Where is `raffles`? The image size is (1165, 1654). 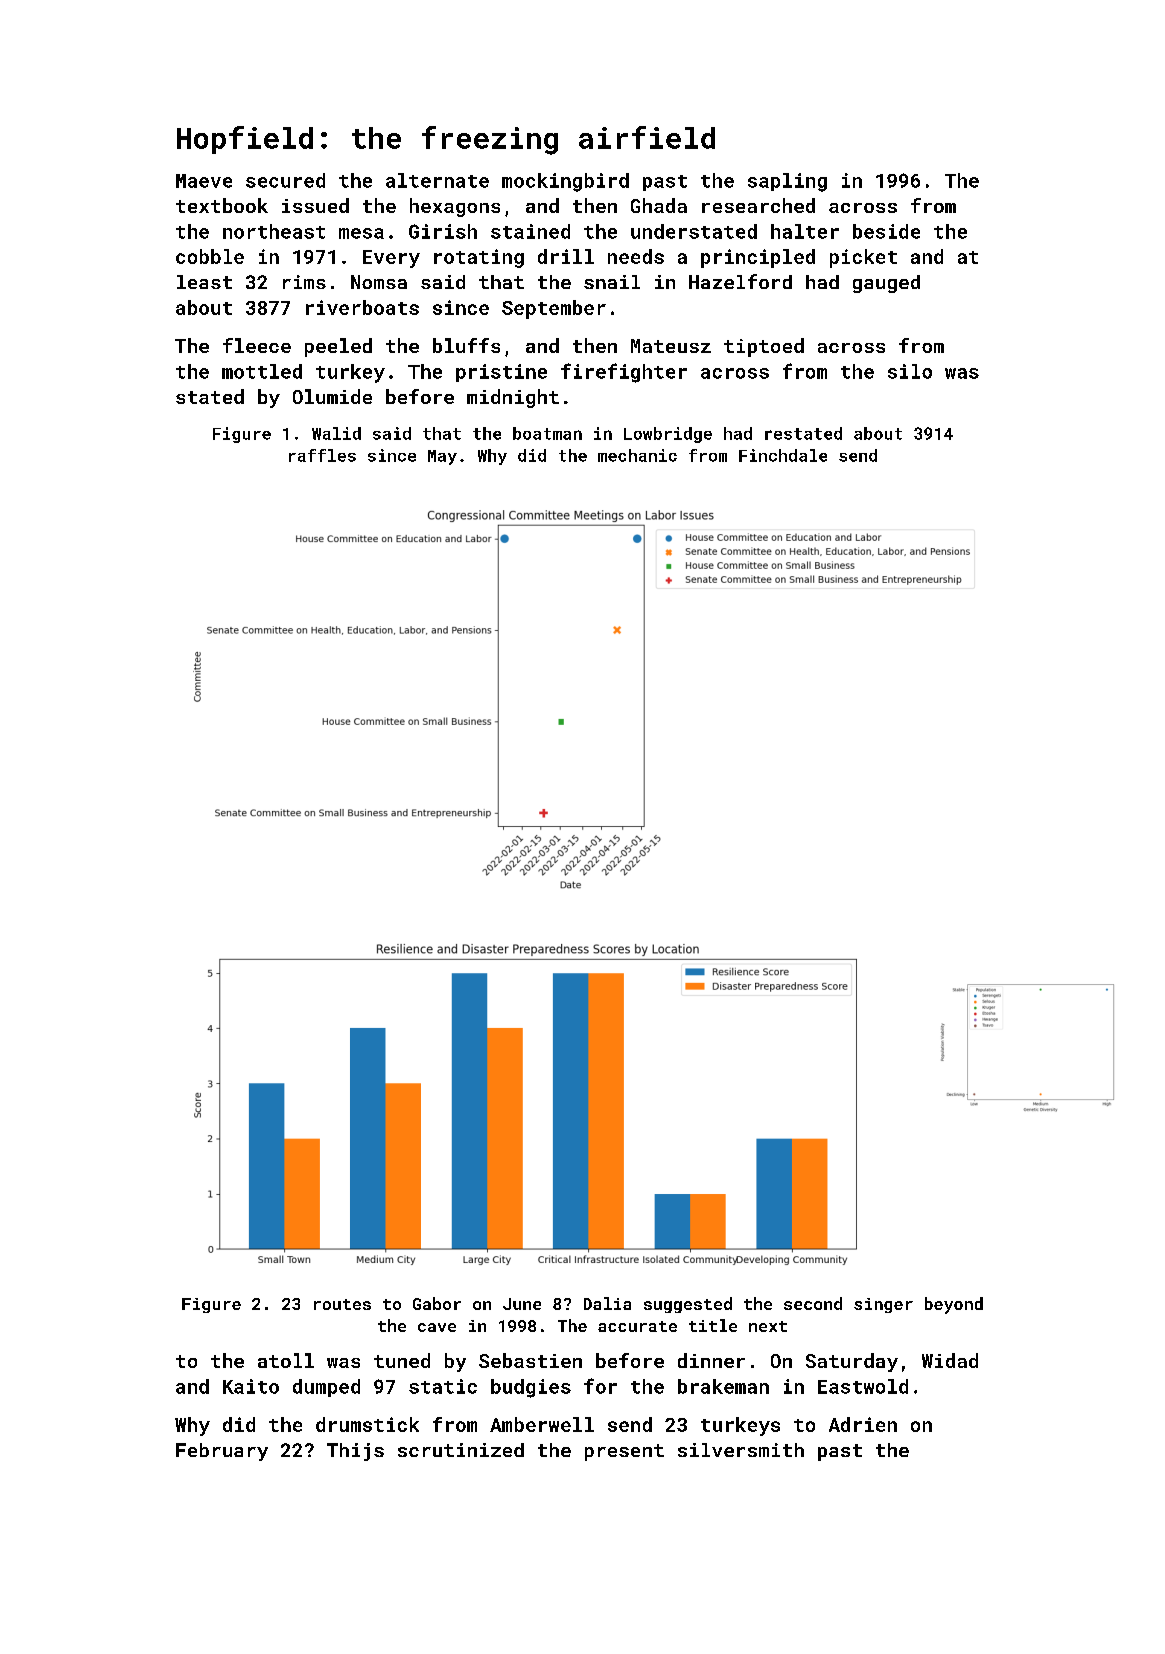 raffles is located at coordinates (322, 455).
